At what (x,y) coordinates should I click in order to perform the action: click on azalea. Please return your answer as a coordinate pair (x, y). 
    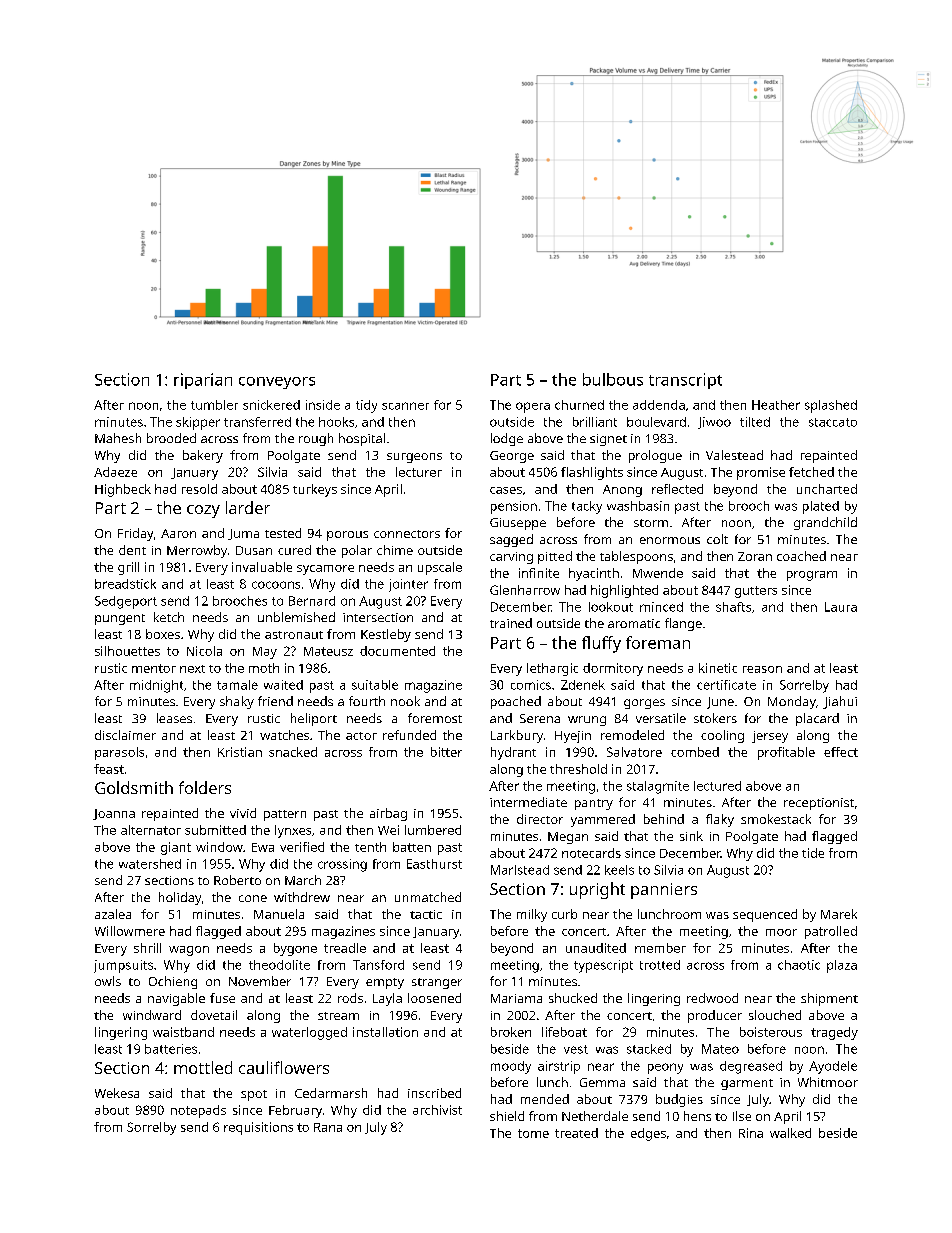
    Looking at the image, I should click on (113, 914).
